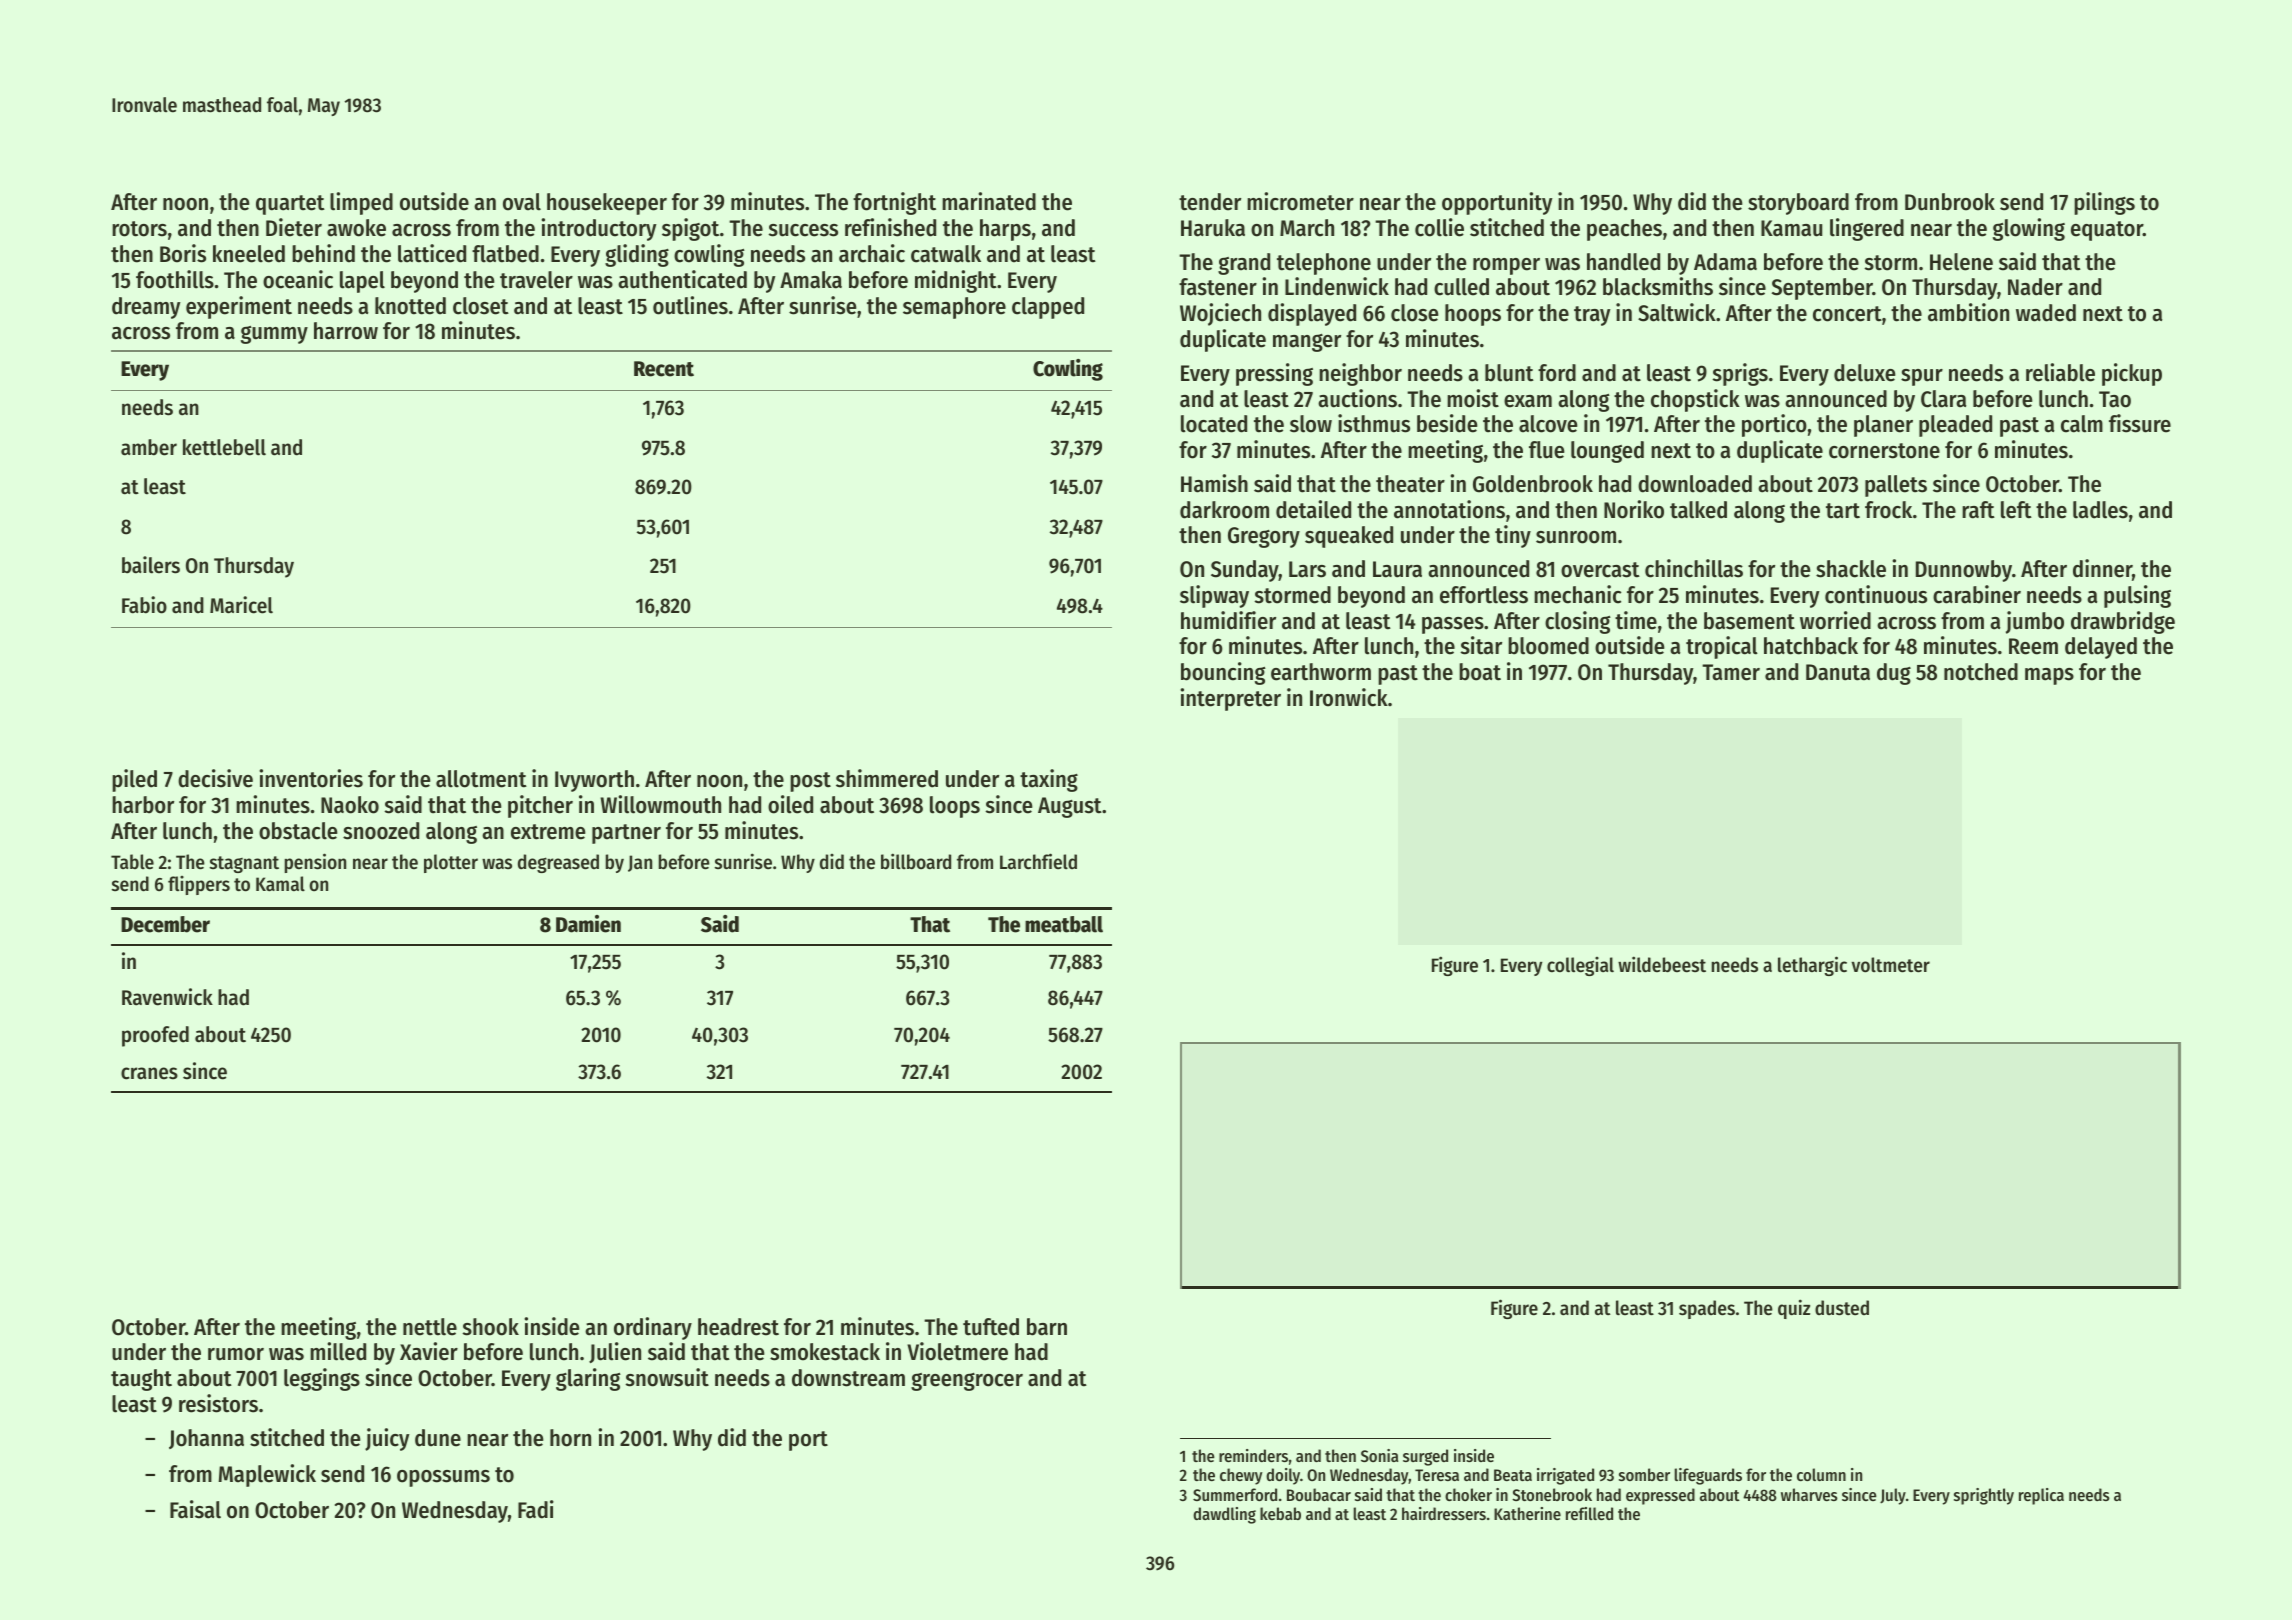 The image size is (2292, 1620). I want to click on harrow, so click(346, 331).
